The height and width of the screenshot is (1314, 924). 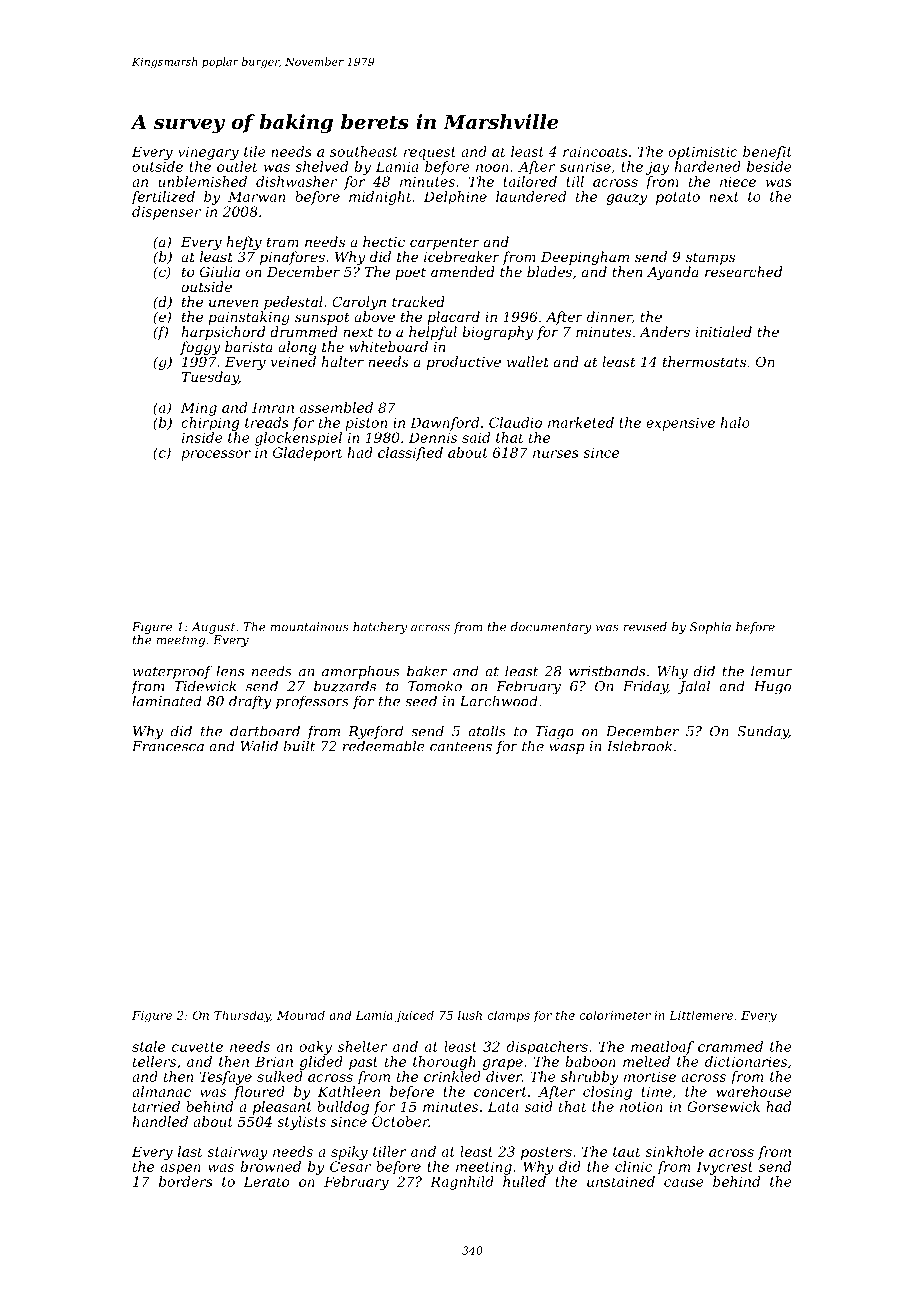 What do you see at coordinates (414, 1016) in the screenshot?
I see `juiced` at bounding box center [414, 1016].
